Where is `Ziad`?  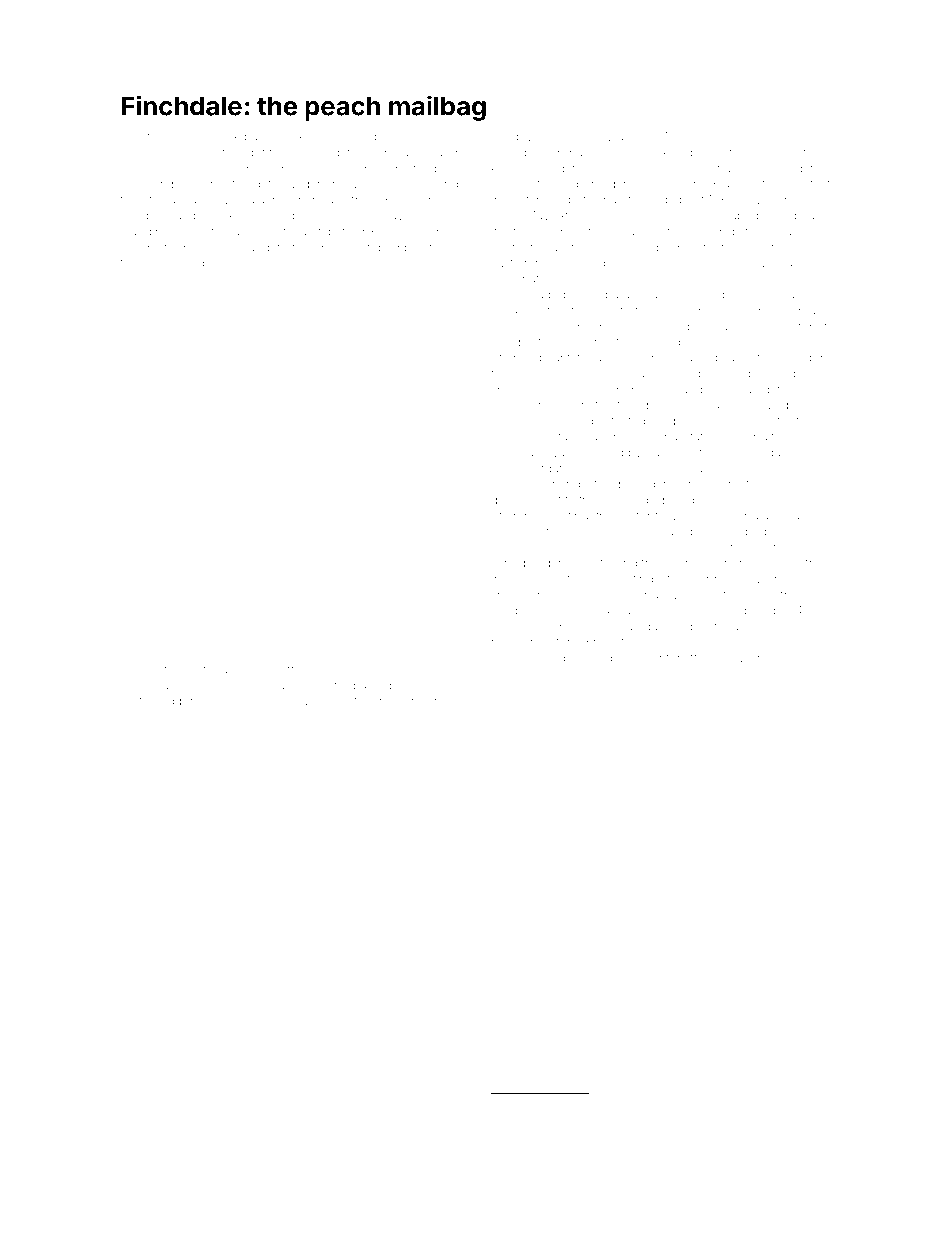 Ziad is located at coordinates (164, 625).
